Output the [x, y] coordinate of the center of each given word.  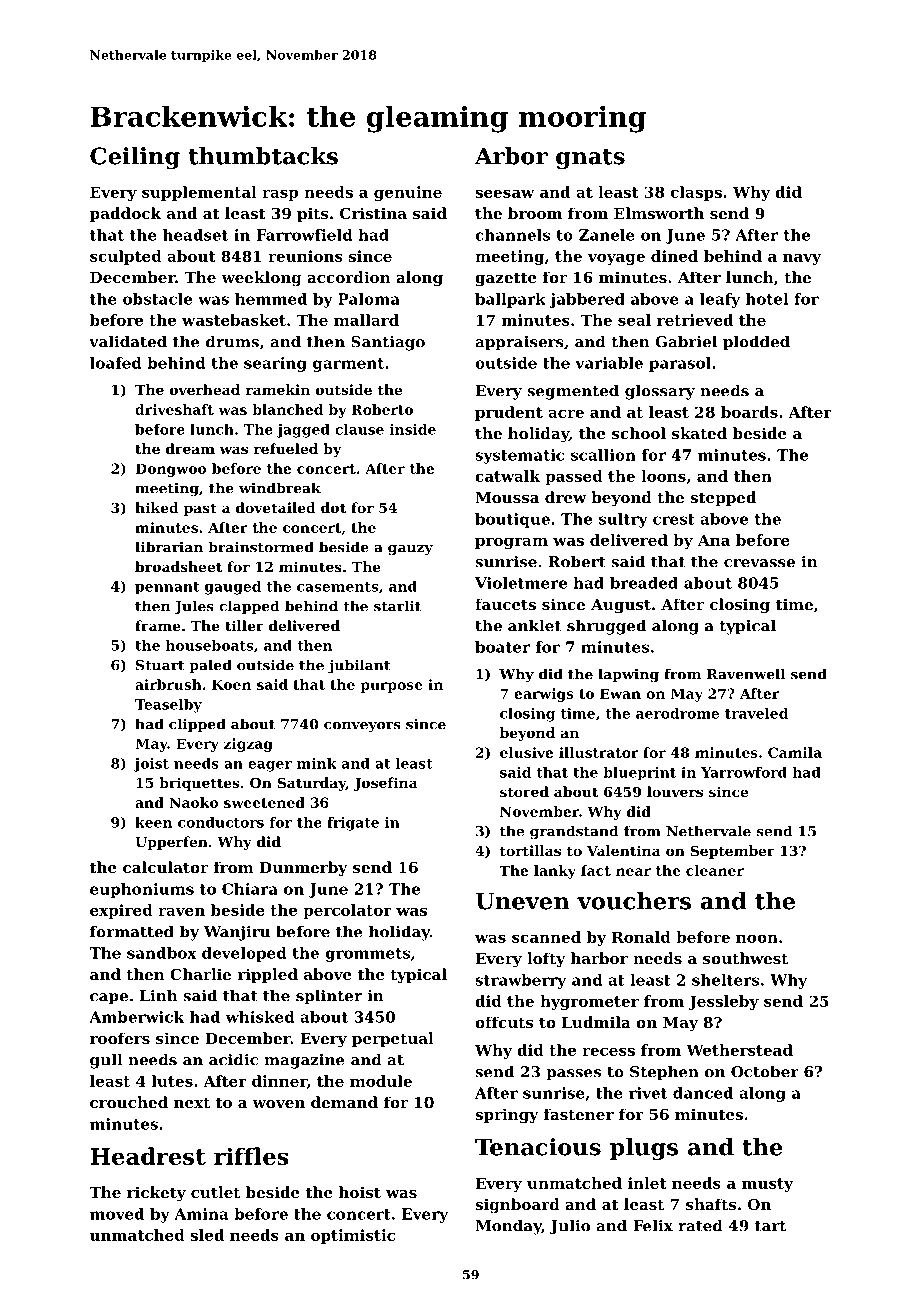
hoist [360, 1192]
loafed [115, 363]
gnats [590, 159]
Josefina [385, 784]
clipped [197, 725]
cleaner [715, 870]
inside [413, 429]
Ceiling [135, 158]
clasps [696, 193]
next [192, 1102]
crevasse [759, 563]
